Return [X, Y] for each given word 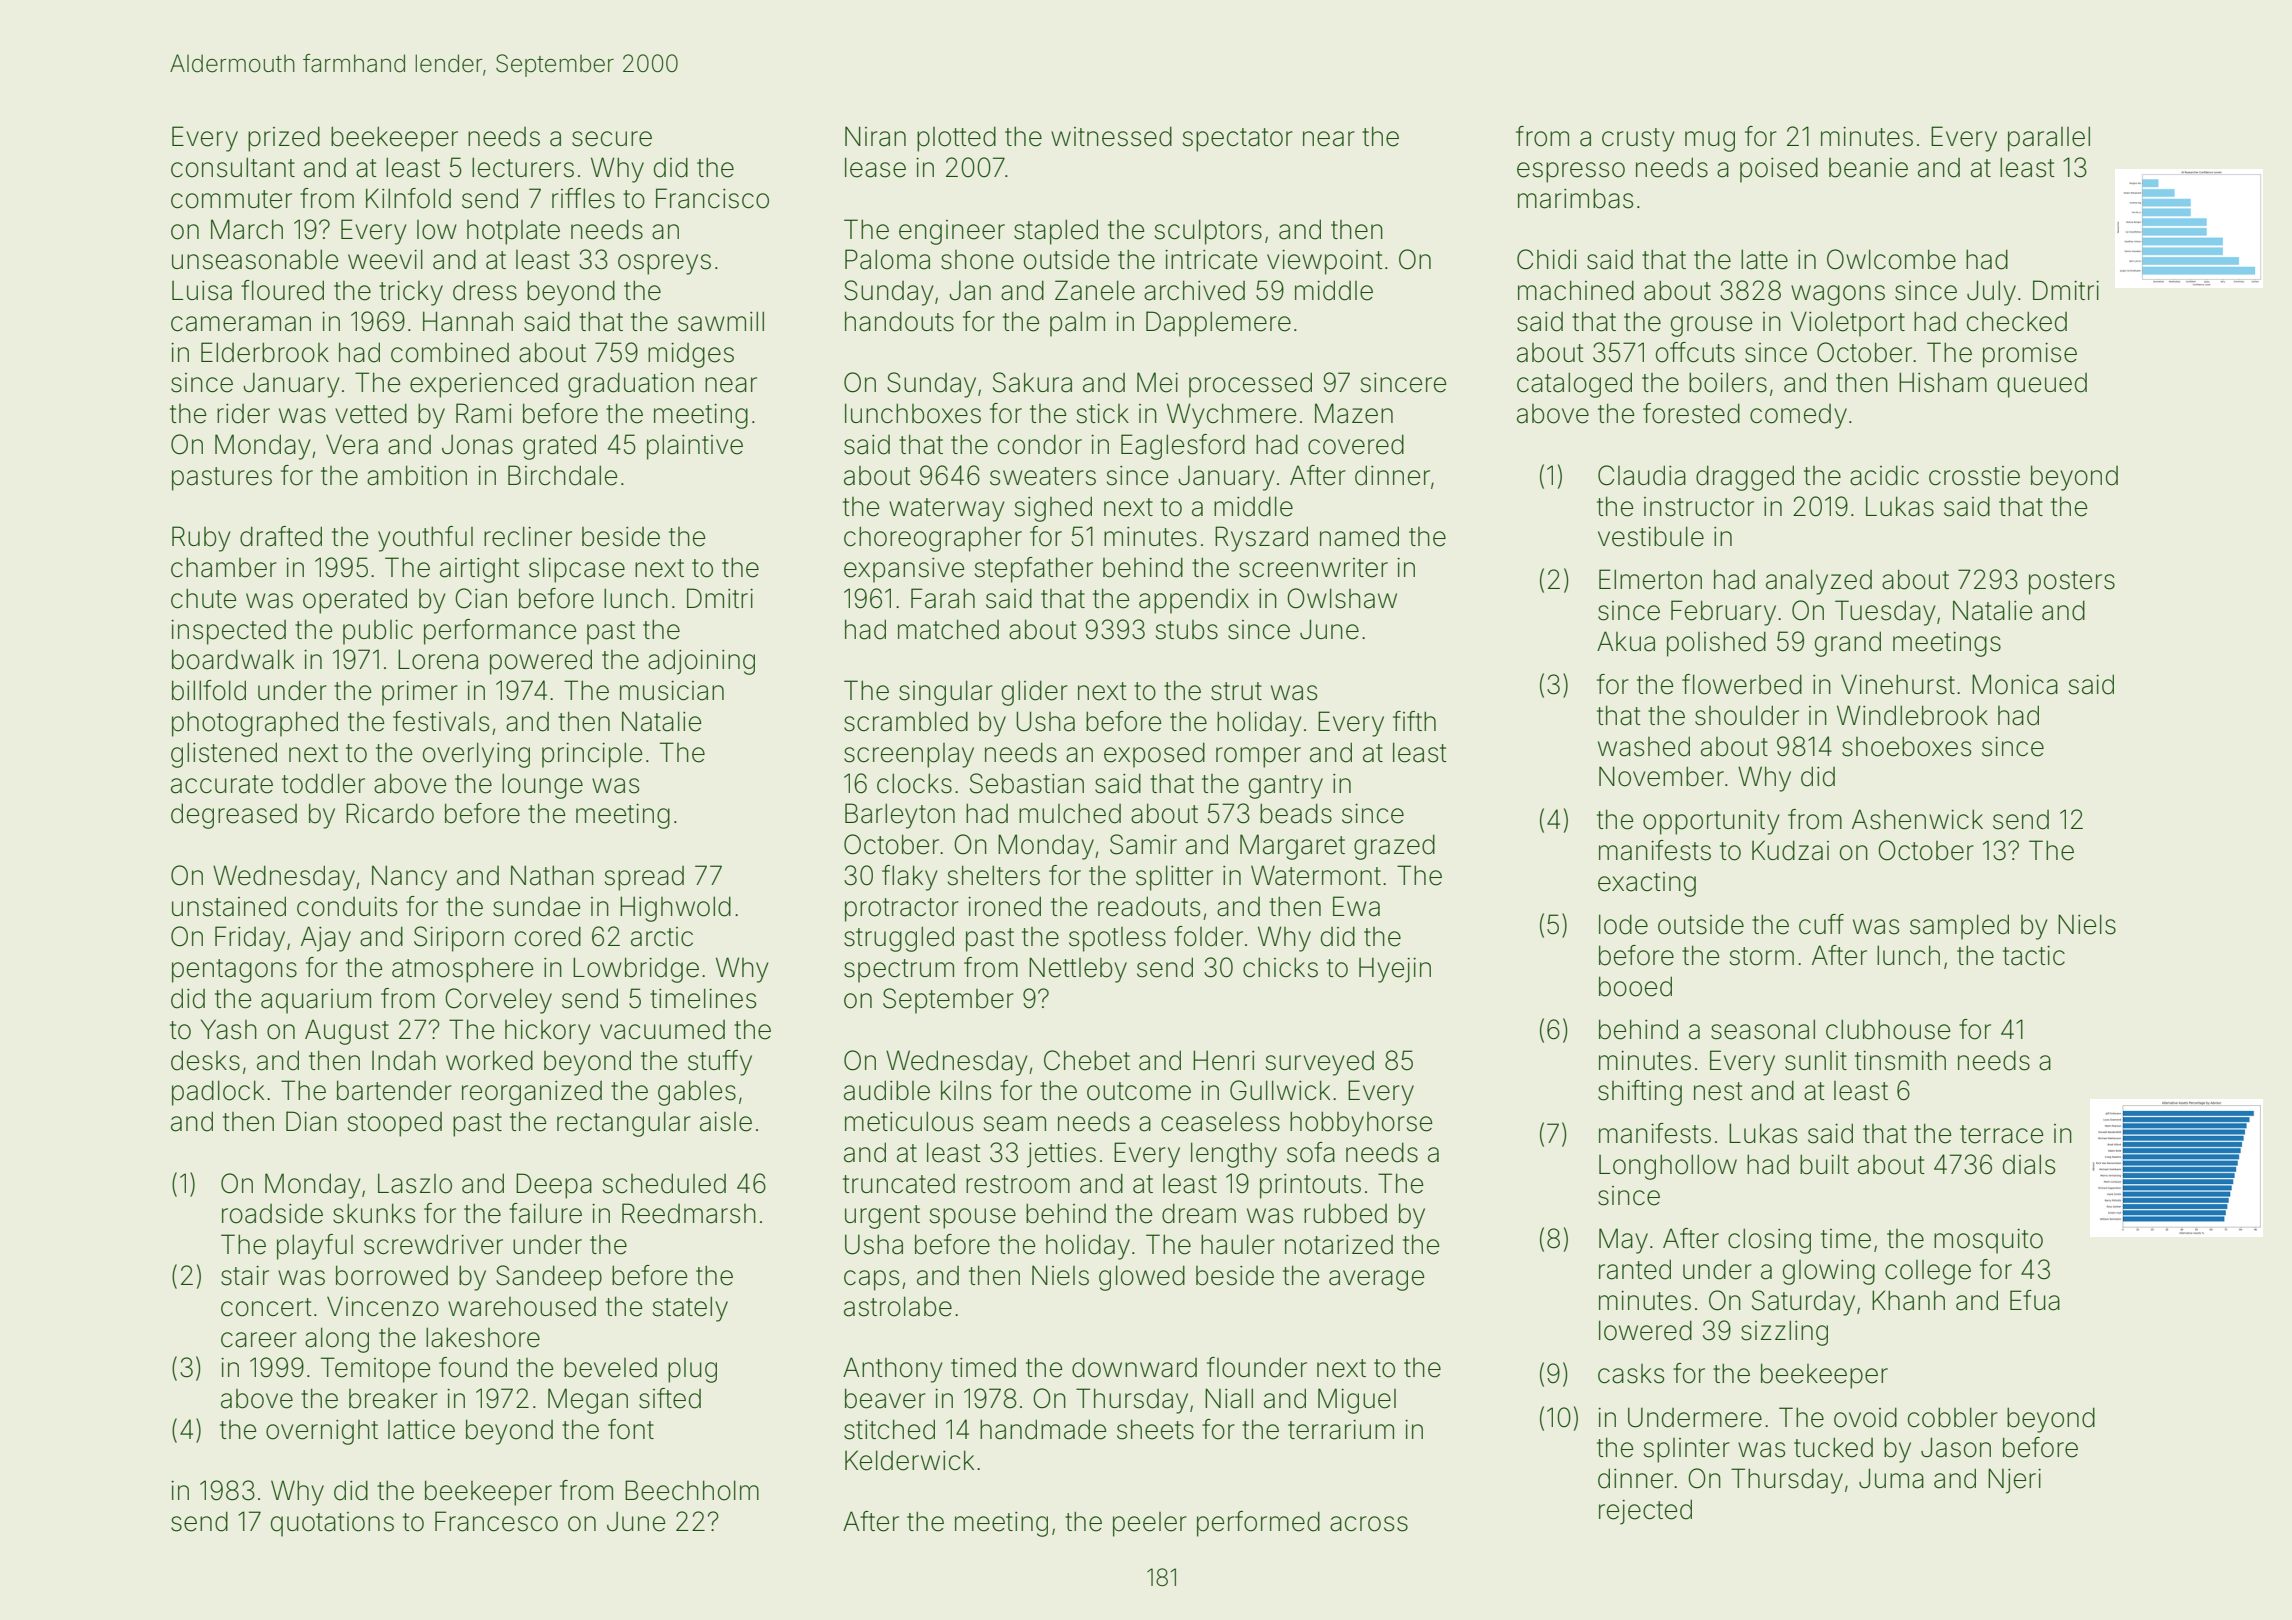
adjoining [701, 662]
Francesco [496, 1521]
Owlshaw [1342, 598]
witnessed [1111, 136]
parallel [2049, 139]
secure [612, 139]
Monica [2015, 684]
